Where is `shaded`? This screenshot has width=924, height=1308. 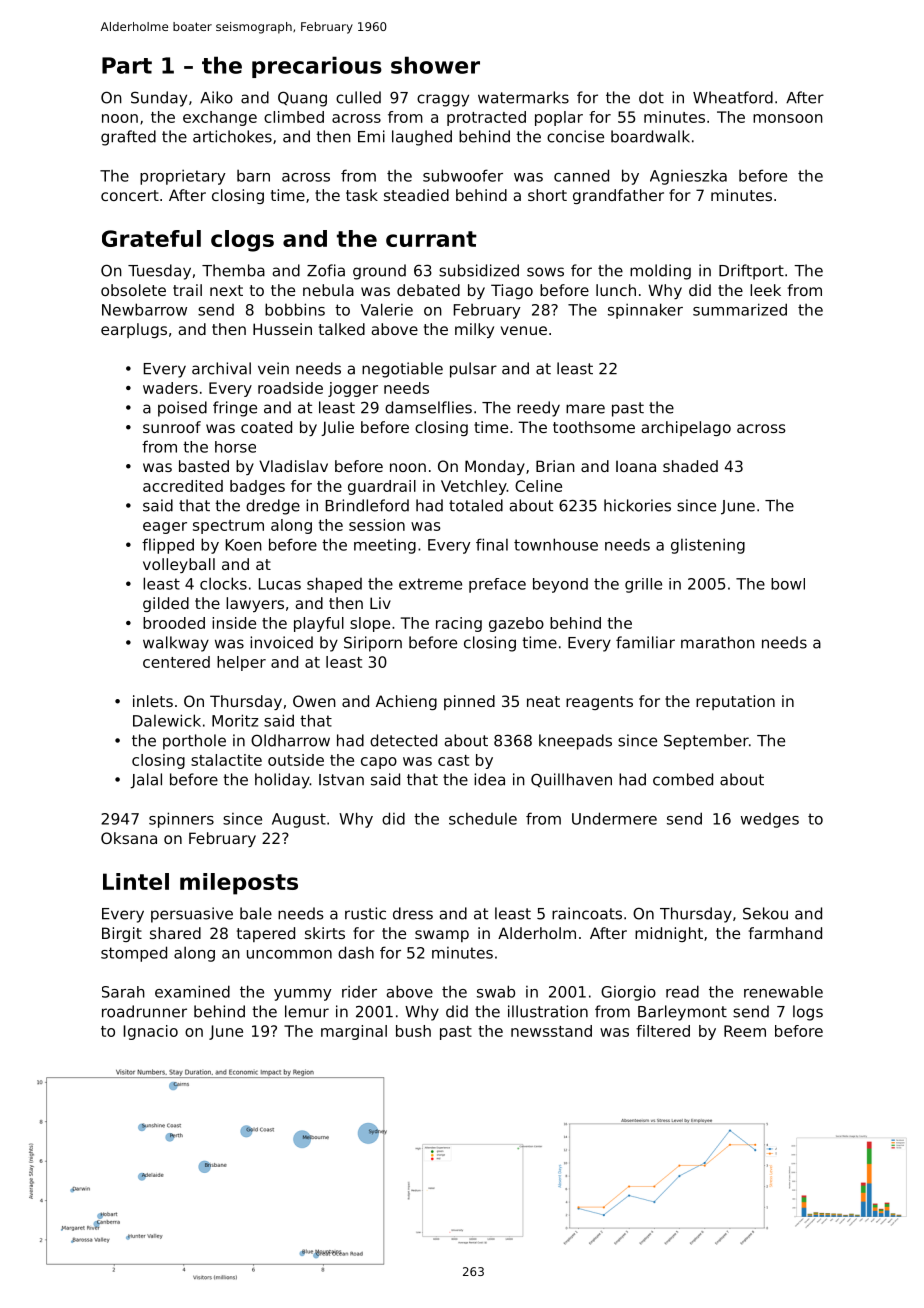
shaded is located at coordinates (690, 466).
